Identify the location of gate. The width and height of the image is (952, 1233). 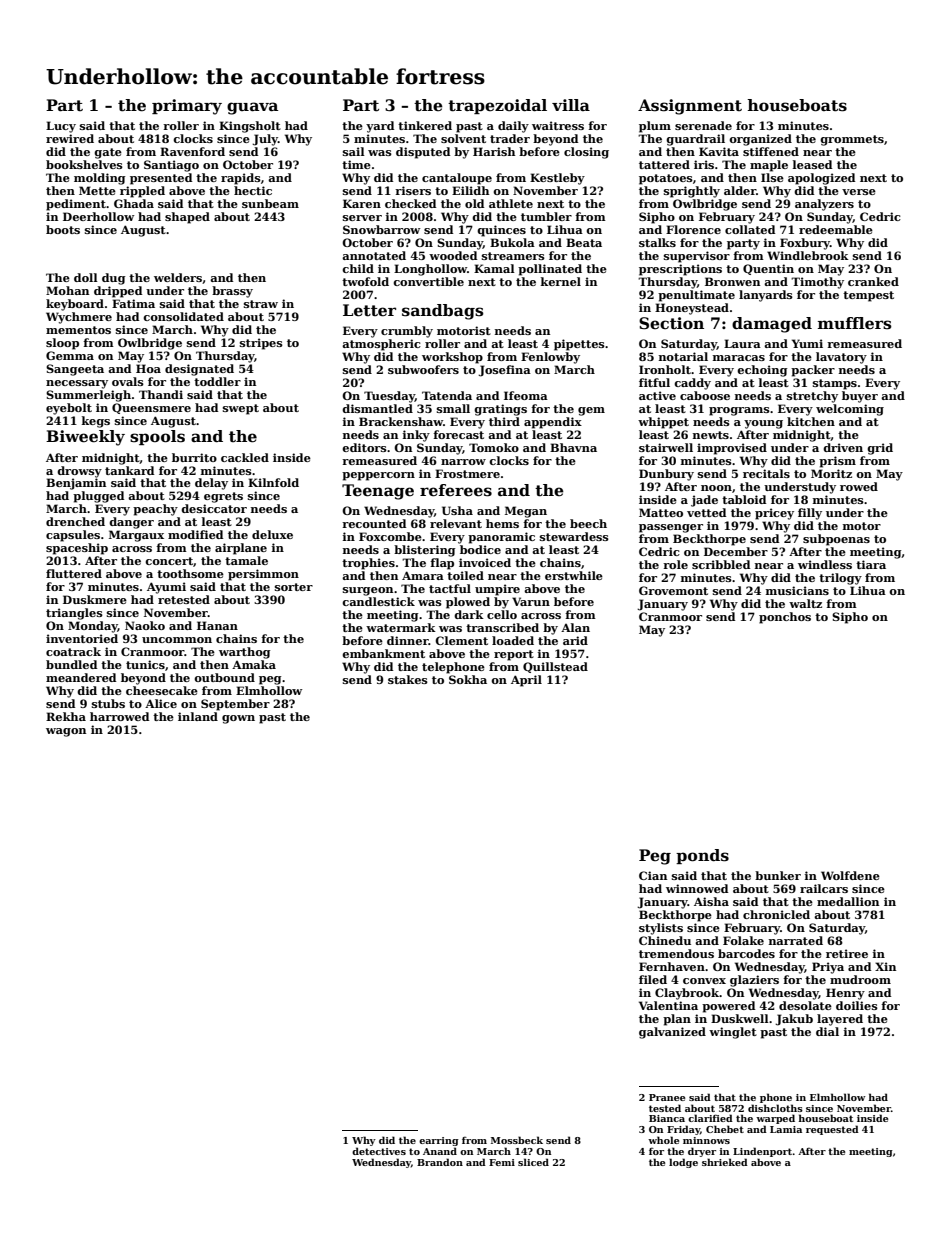
(108, 153).
